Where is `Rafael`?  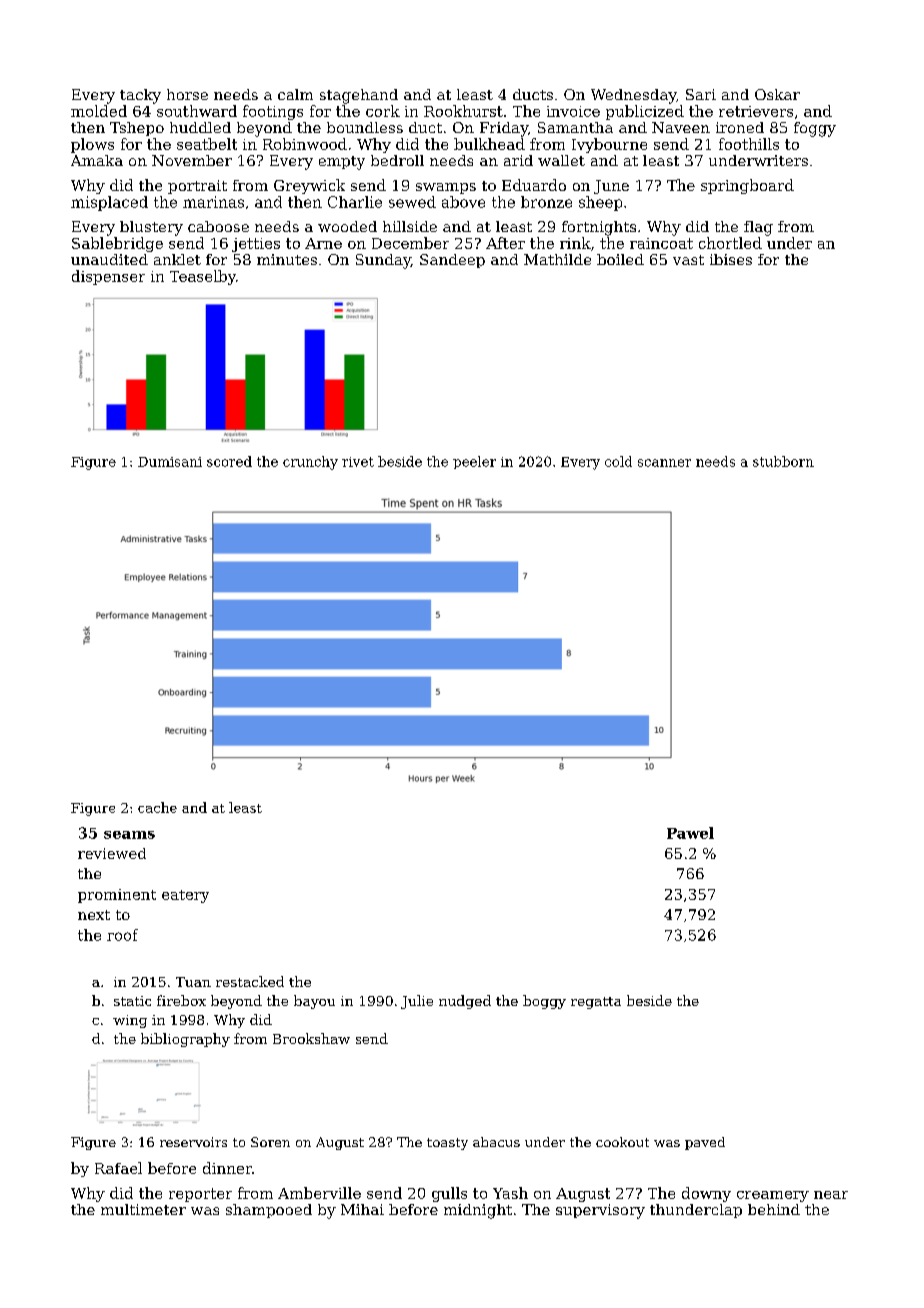
Rafael is located at coordinates (118, 1168).
